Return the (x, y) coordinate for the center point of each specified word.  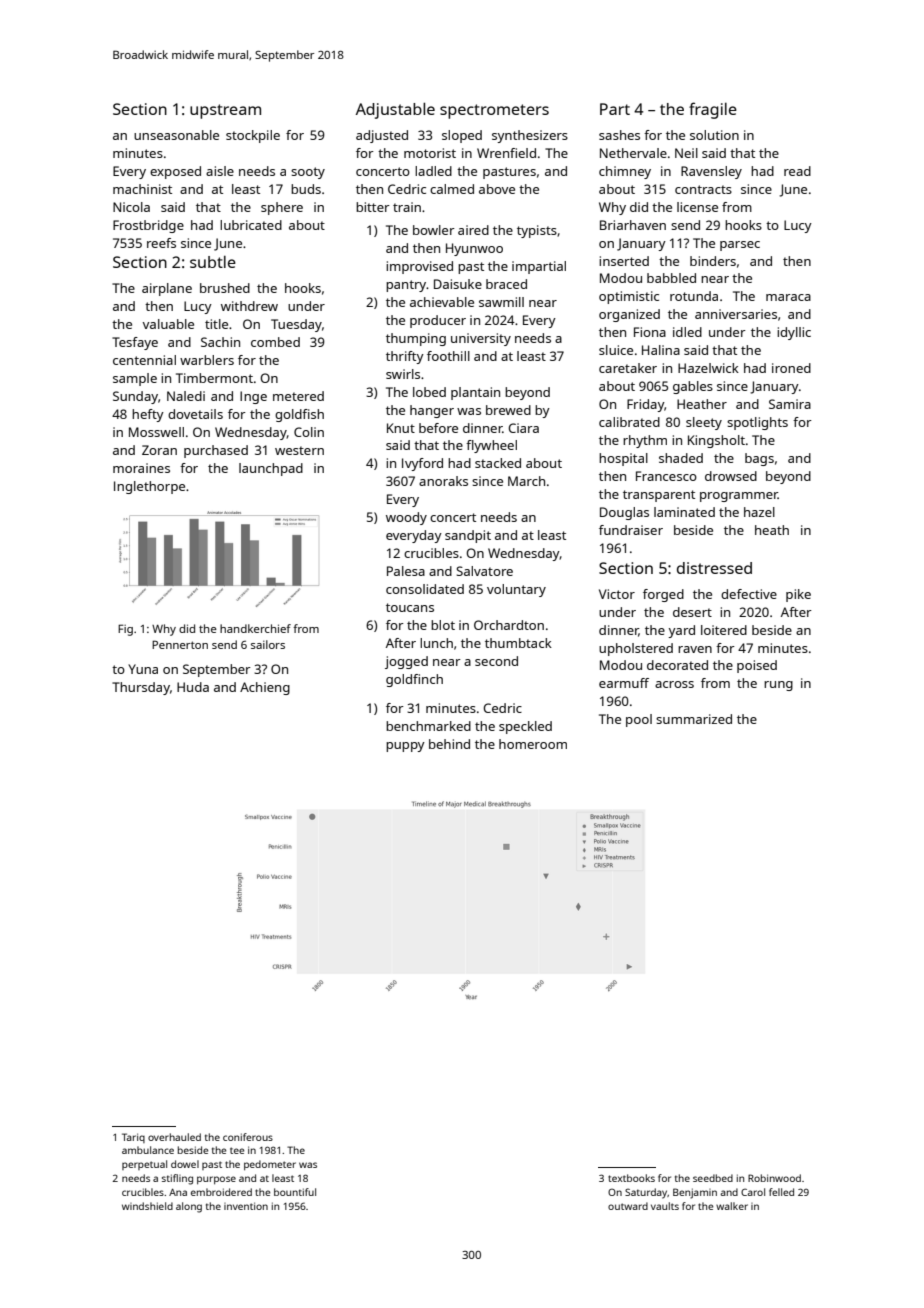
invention (246, 1206)
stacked (498, 463)
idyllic (794, 333)
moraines (141, 468)
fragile (713, 110)
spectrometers (494, 111)
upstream (225, 111)
